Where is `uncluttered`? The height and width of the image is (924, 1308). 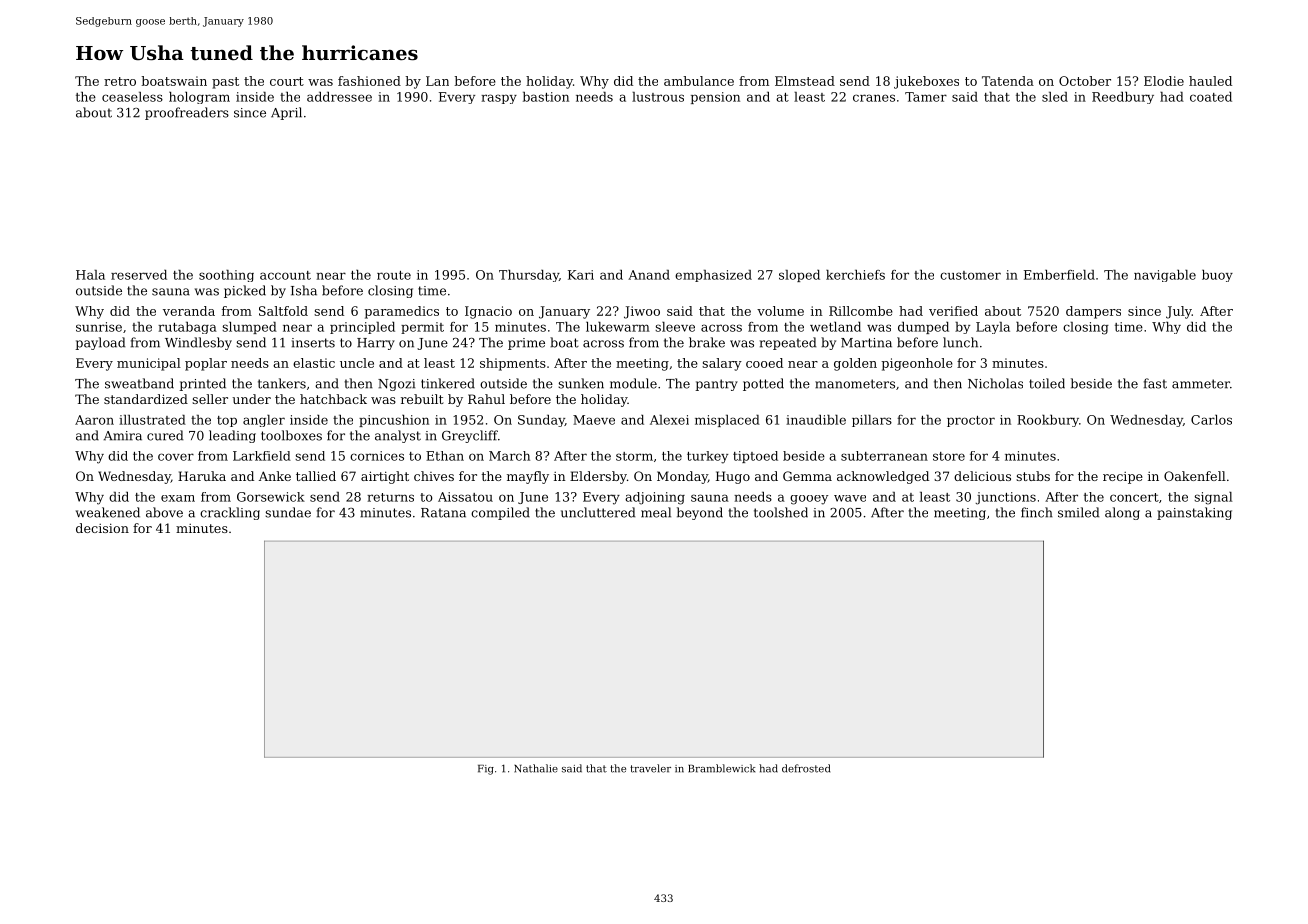 uncluttered is located at coordinates (598, 512).
